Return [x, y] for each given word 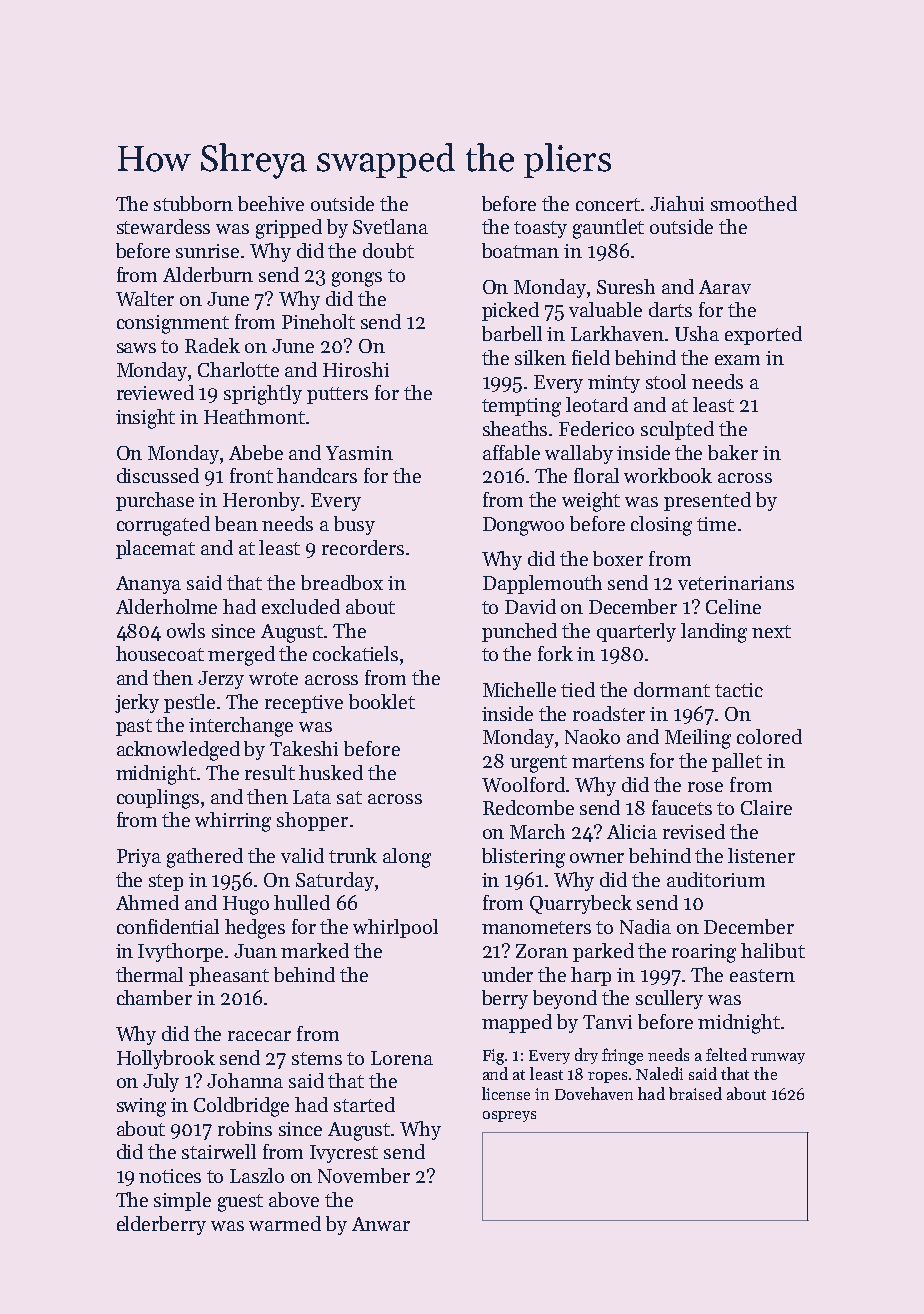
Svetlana [390, 226]
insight [145, 419]
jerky [137, 703]
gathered [205, 858]
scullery [669, 999]
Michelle [519, 689]
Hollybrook [166, 1059]
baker [733, 452]
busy [354, 525]
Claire [766, 807]
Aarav [725, 287]
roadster [609, 713]
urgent [538, 764]
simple [182, 1201]
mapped [517, 1023]
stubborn [193, 203]
